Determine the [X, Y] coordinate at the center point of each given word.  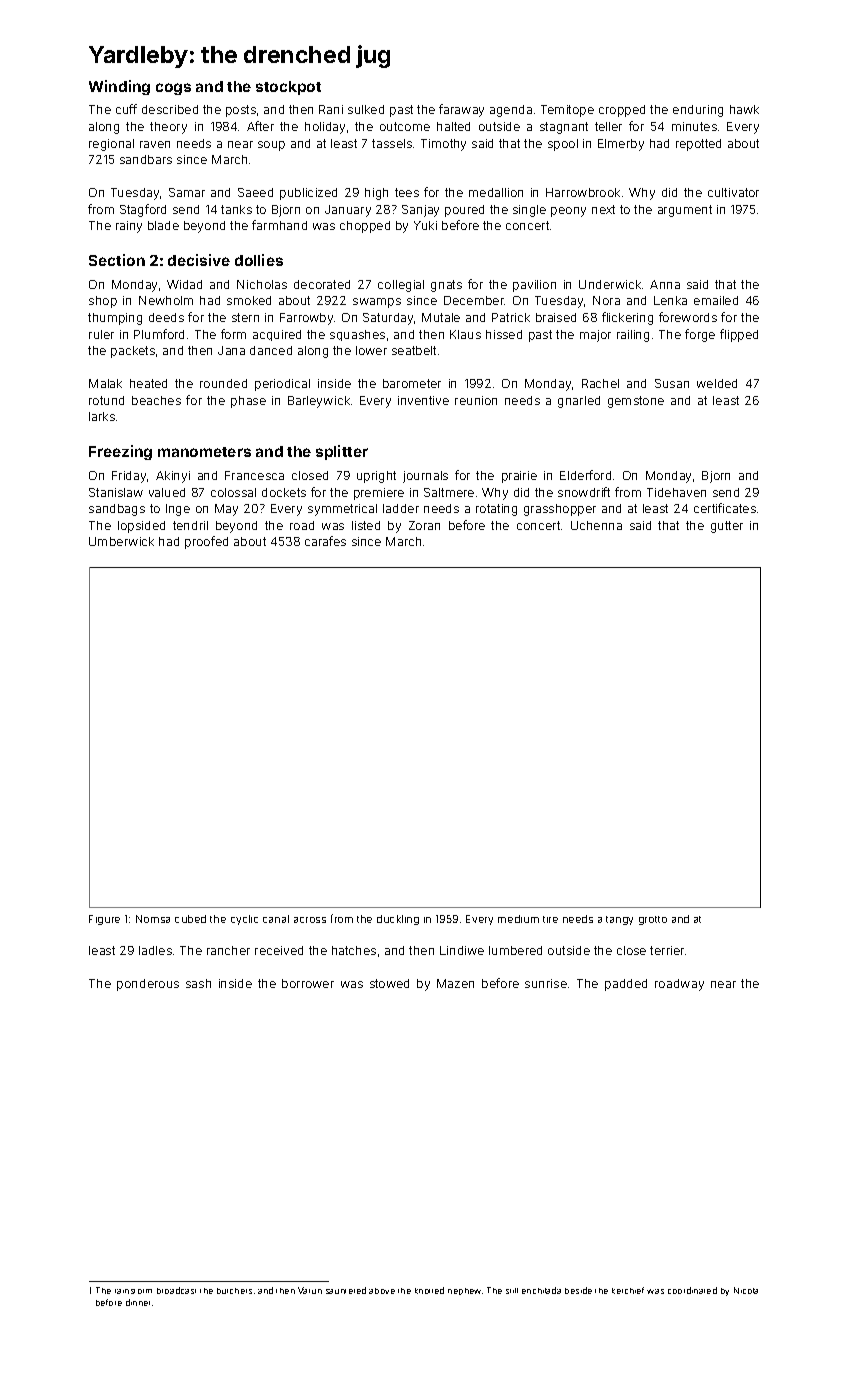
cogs [173, 89]
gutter [727, 527]
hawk [744, 109]
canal [276, 919]
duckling [398, 920]
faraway [461, 110]
